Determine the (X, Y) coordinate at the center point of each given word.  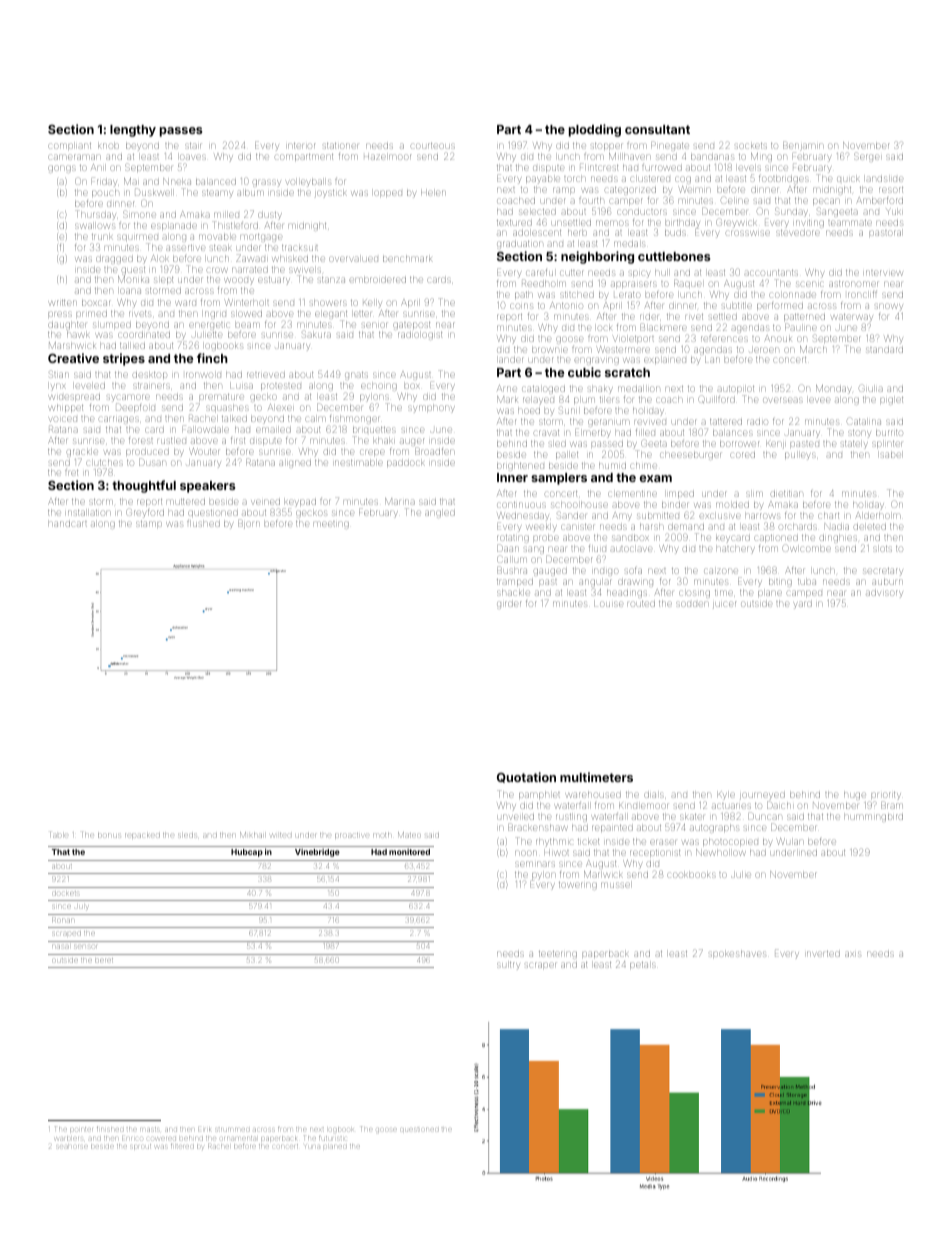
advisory (884, 594)
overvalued (353, 259)
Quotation (526, 777)
